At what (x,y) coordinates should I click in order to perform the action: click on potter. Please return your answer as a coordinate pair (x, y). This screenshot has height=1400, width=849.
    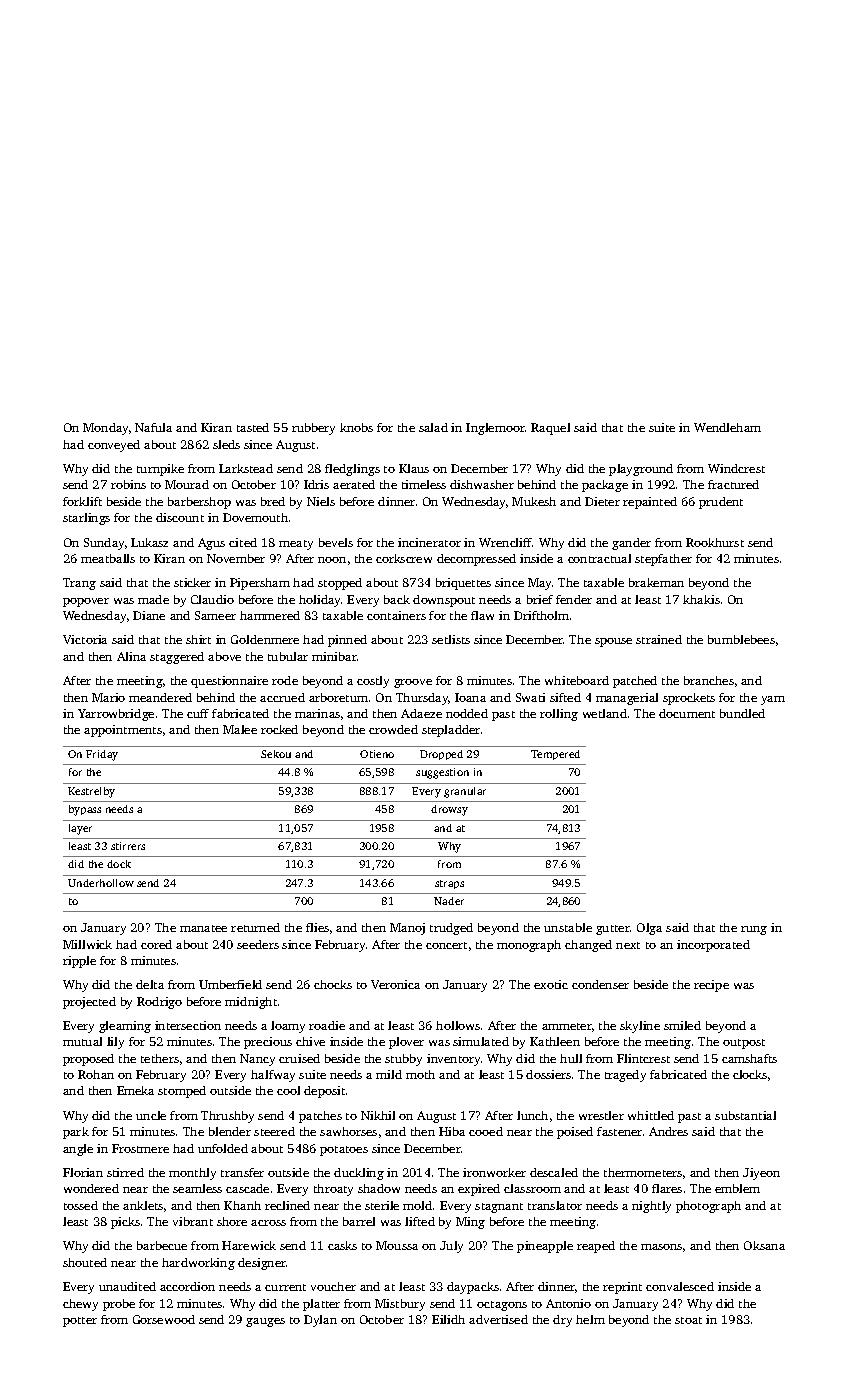
    Looking at the image, I should click on (80, 1322).
